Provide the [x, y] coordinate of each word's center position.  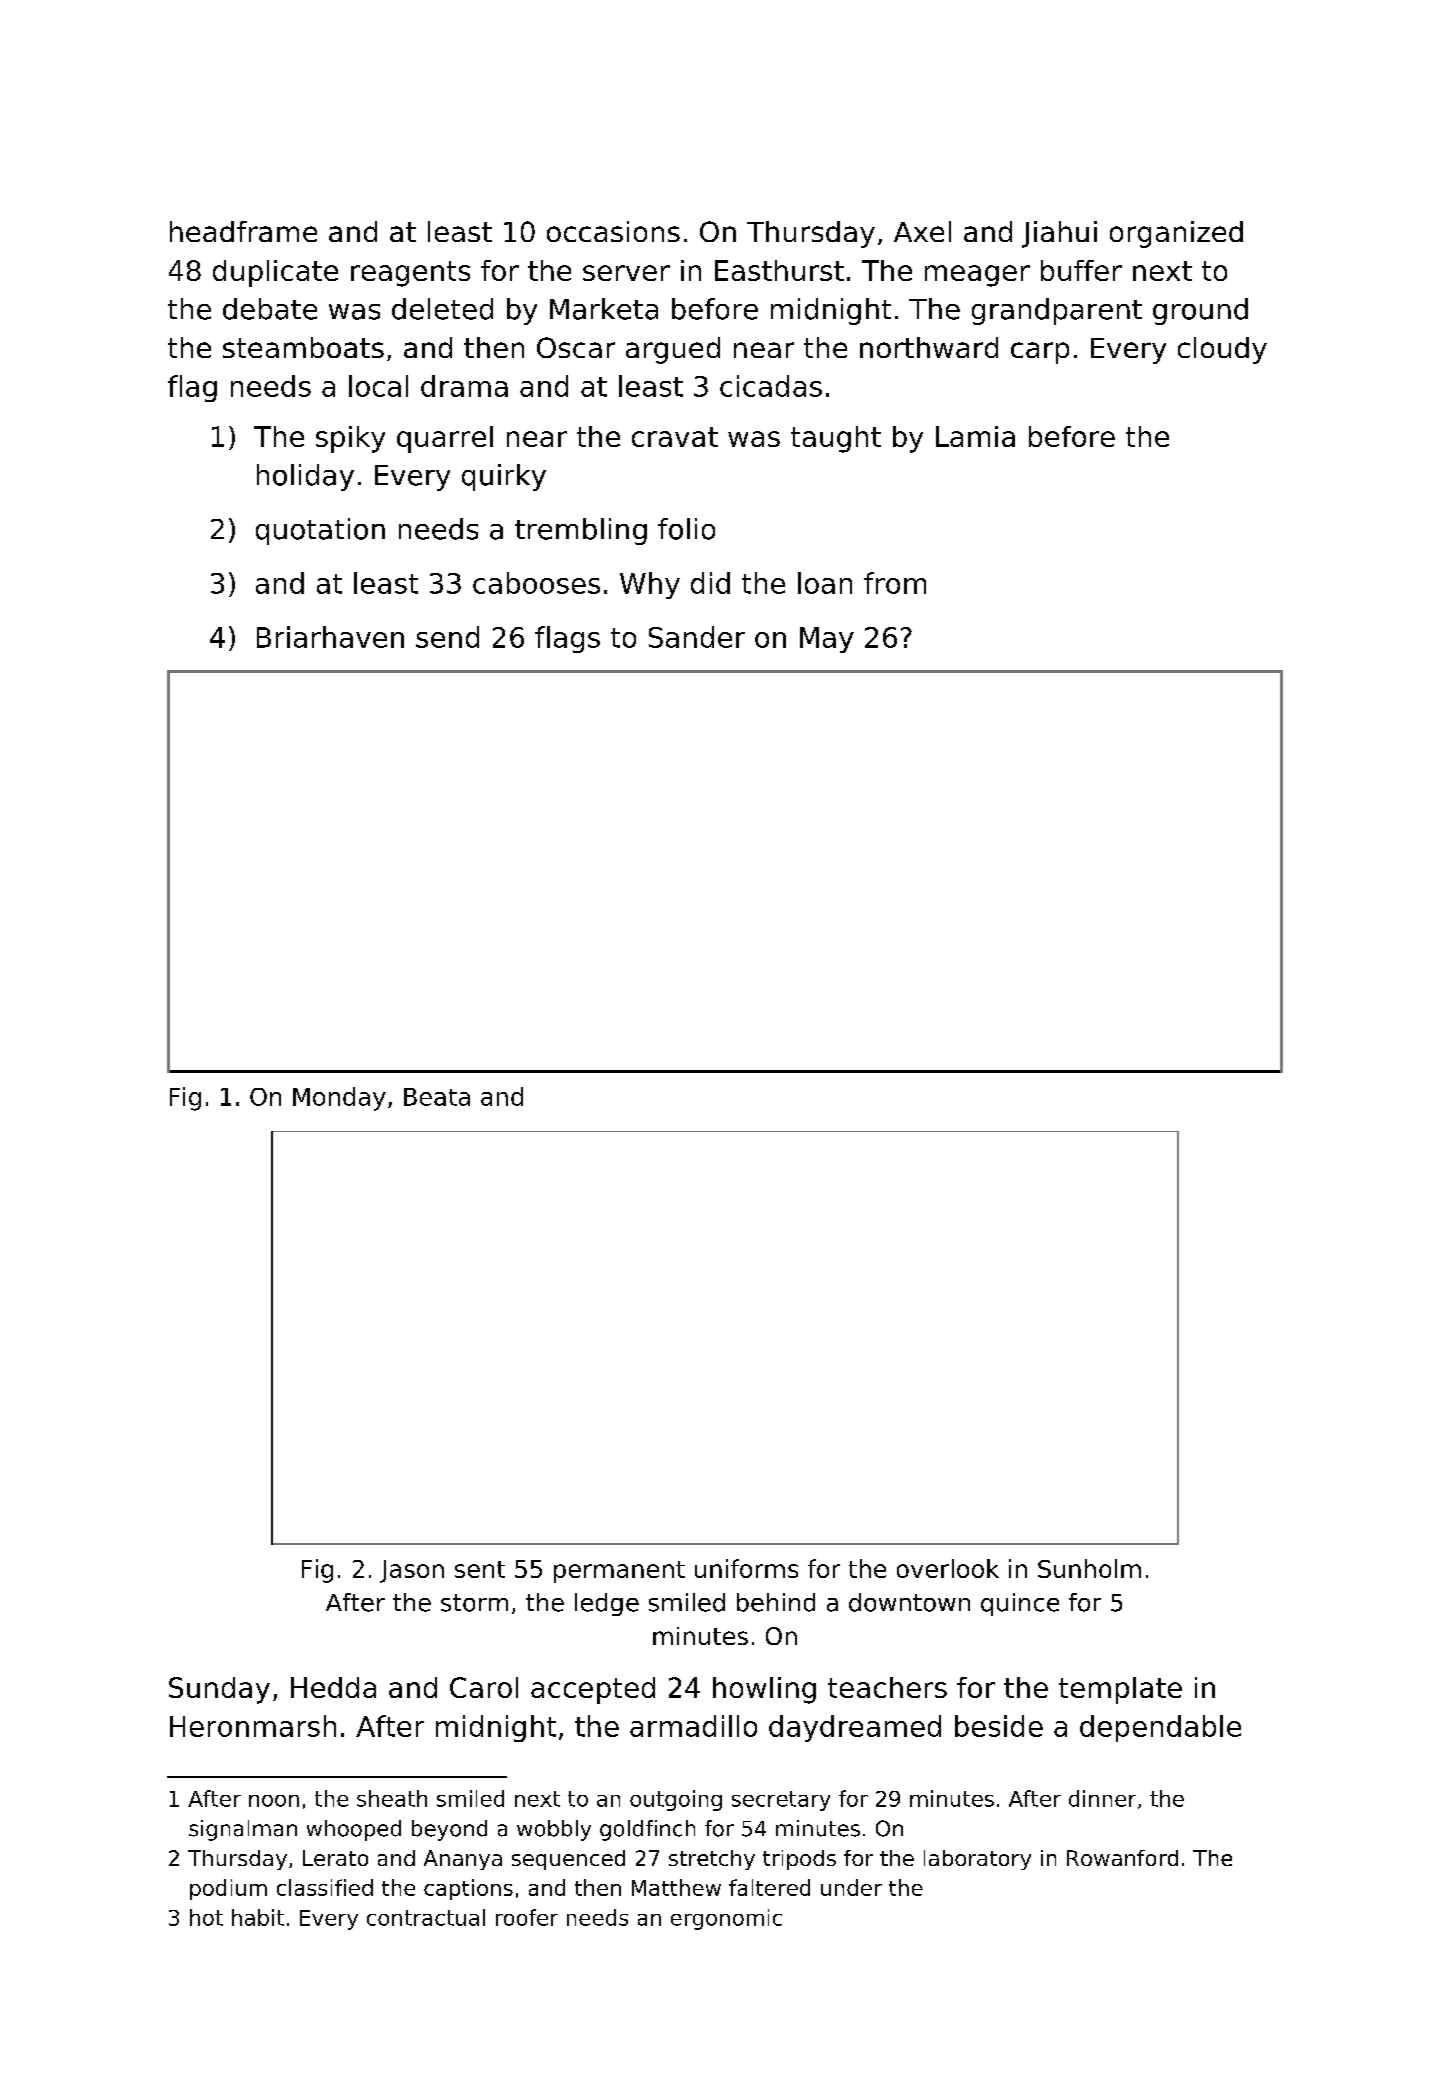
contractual [426, 1917]
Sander [697, 637]
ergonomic [726, 1919]
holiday [305, 477]
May [827, 640]
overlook [948, 1568]
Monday [339, 1099]
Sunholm [1089, 1568]
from [895, 583]
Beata [437, 1097]
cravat [675, 437]
